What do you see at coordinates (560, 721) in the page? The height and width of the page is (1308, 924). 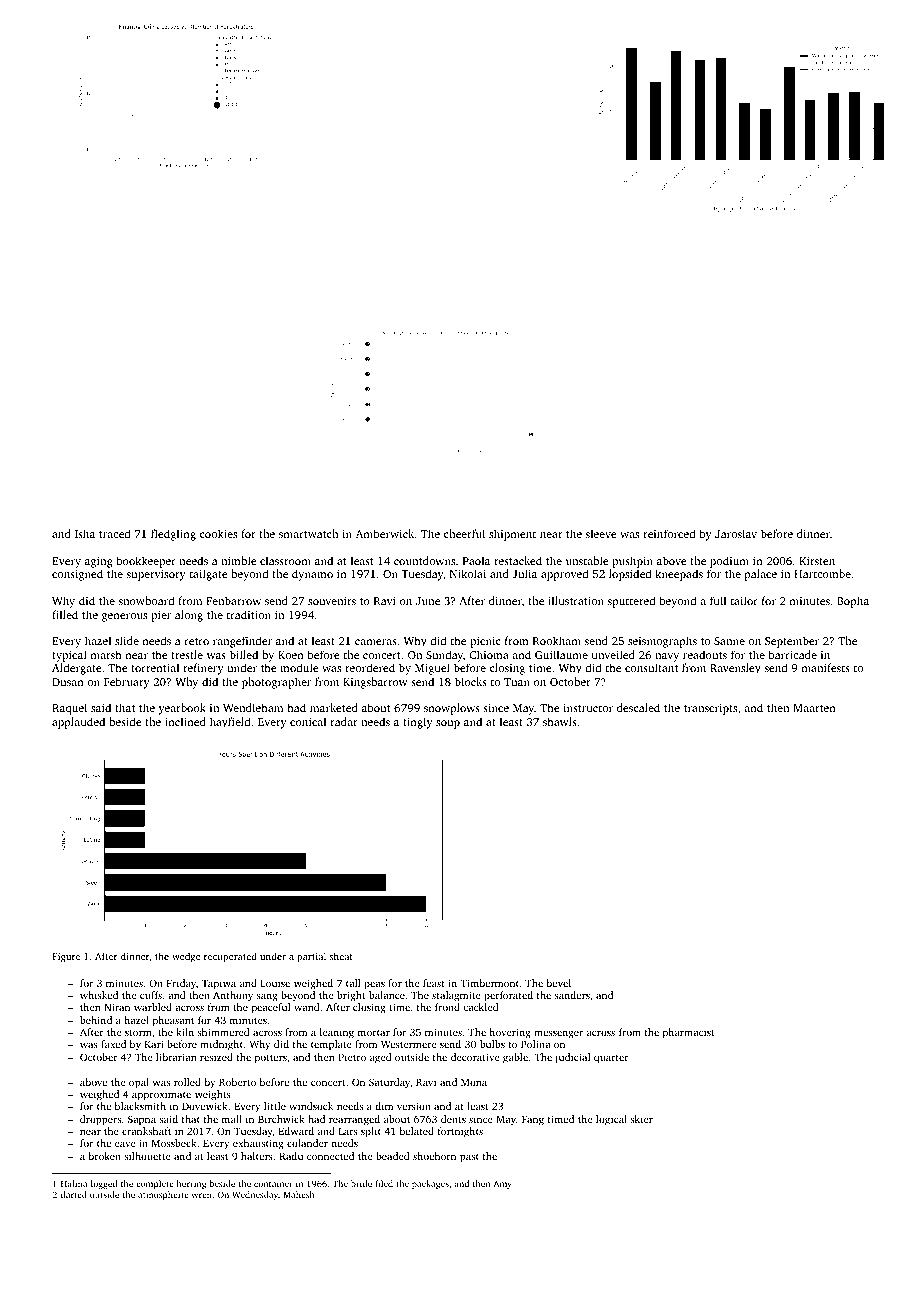 I see `shawls` at bounding box center [560, 721].
